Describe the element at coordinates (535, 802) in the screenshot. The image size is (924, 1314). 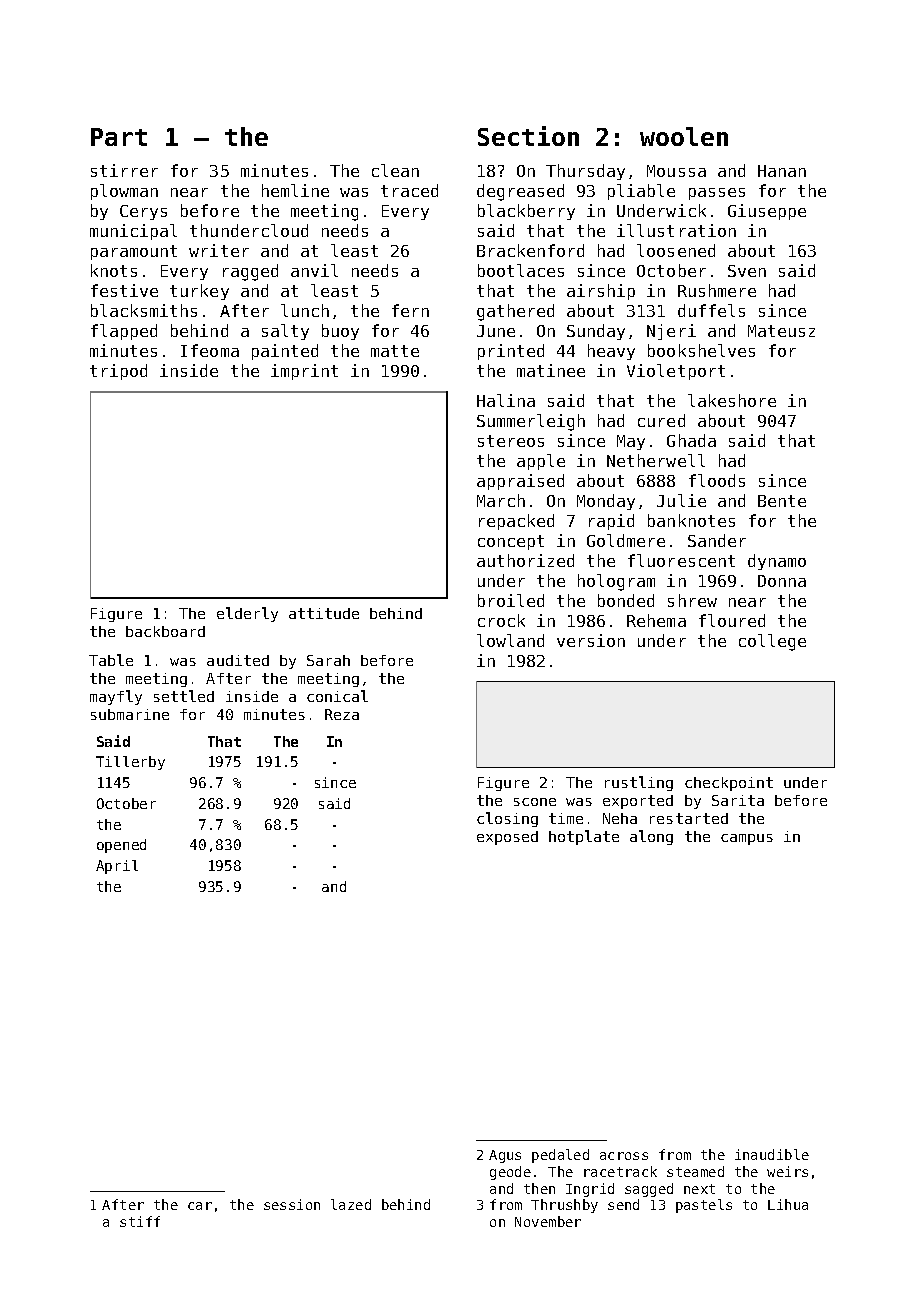
I see `scone` at that location.
